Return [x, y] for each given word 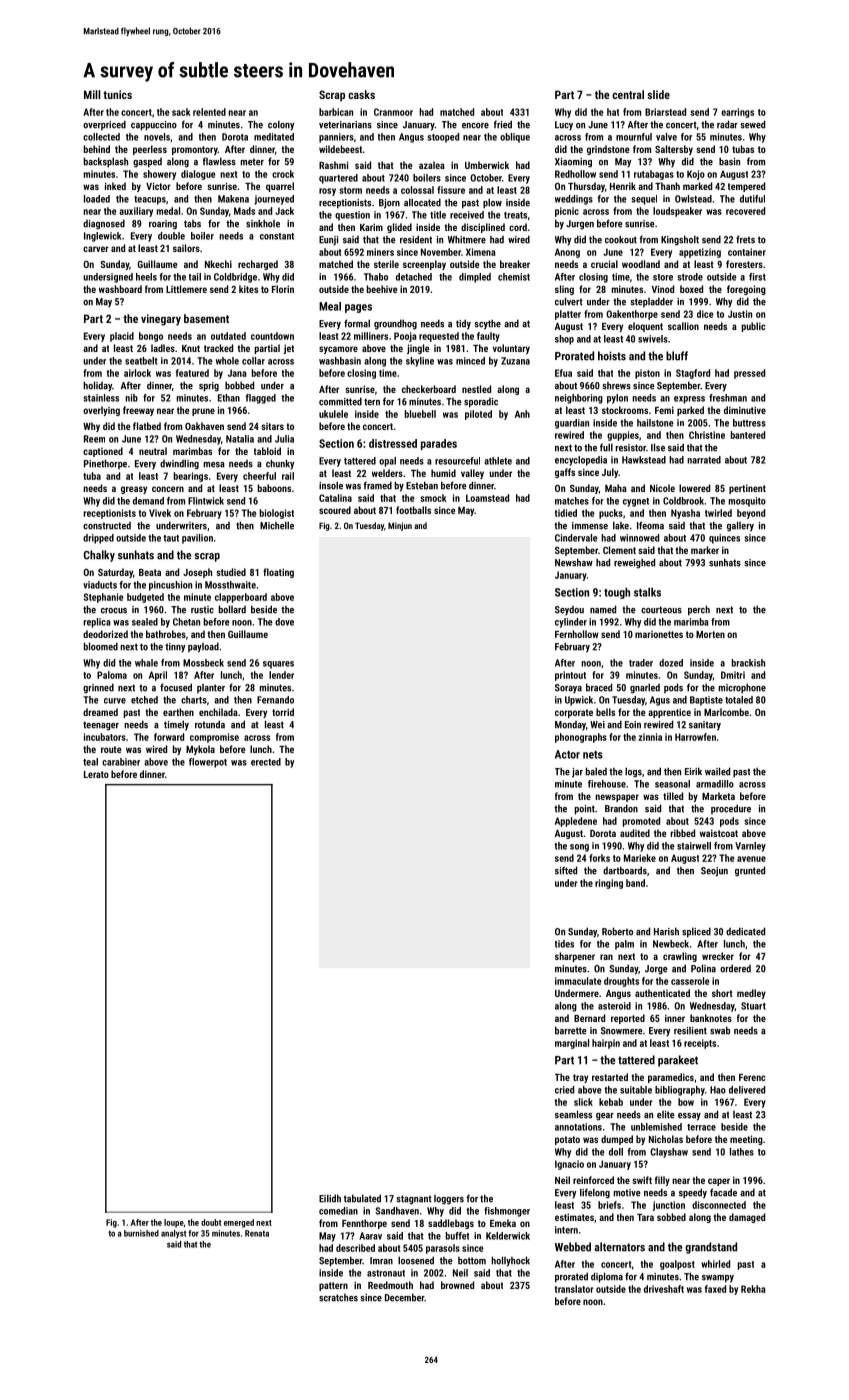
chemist [514, 277]
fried [503, 124]
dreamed [100, 712]
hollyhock [510, 1261]
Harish [666, 931]
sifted [566, 870]
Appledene [576, 822]
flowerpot [208, 763]
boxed [691, 289]
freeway [138, 411]
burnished [141, 1233]
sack [181, 112]
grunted [750, 871]
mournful [634, 137]
